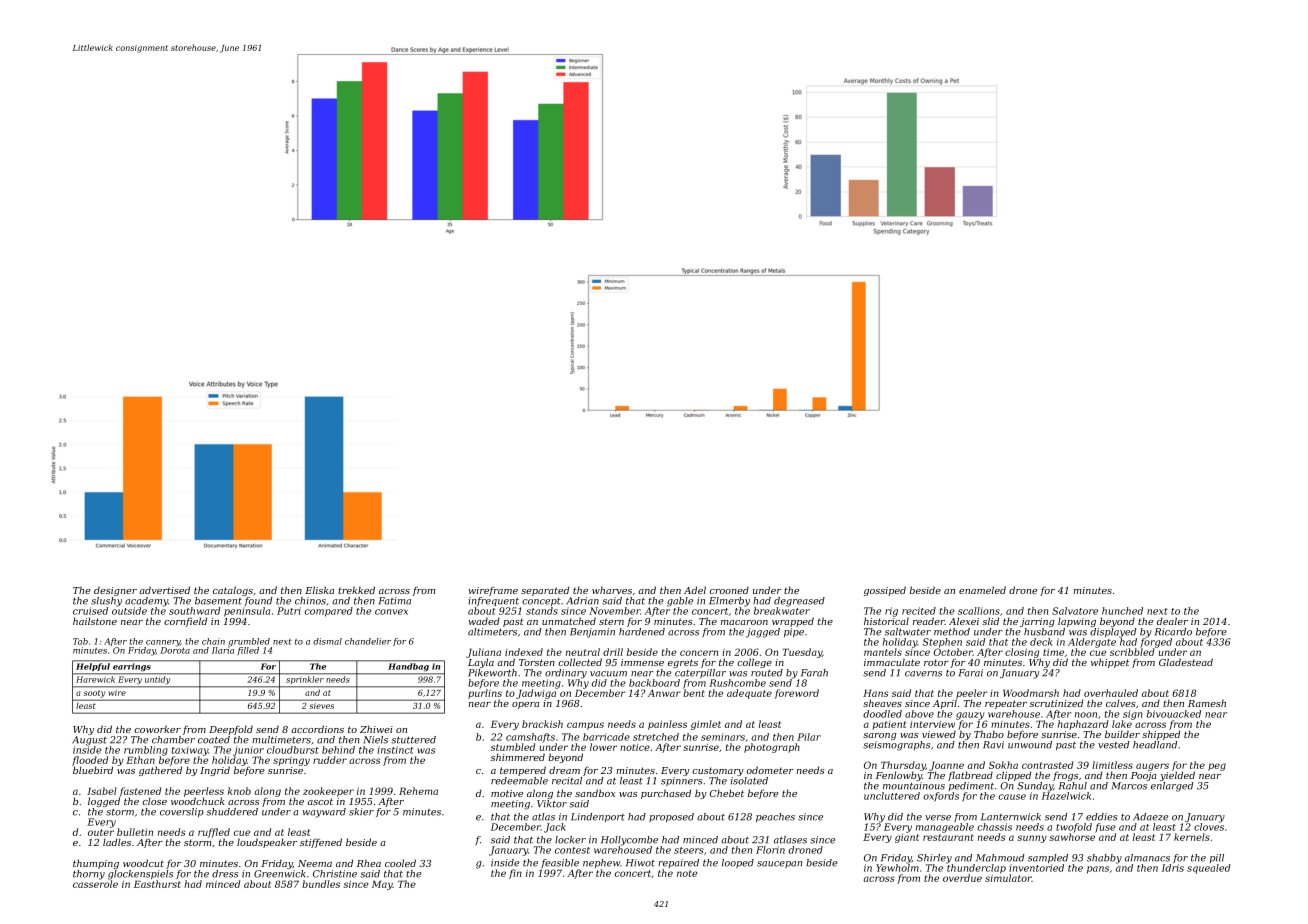 The height and width of the screenshot is (924, 1308). What do you see at coordinates (749, 694) in the screenshot?
I see `adequate` at bounding box center [749, 694].
